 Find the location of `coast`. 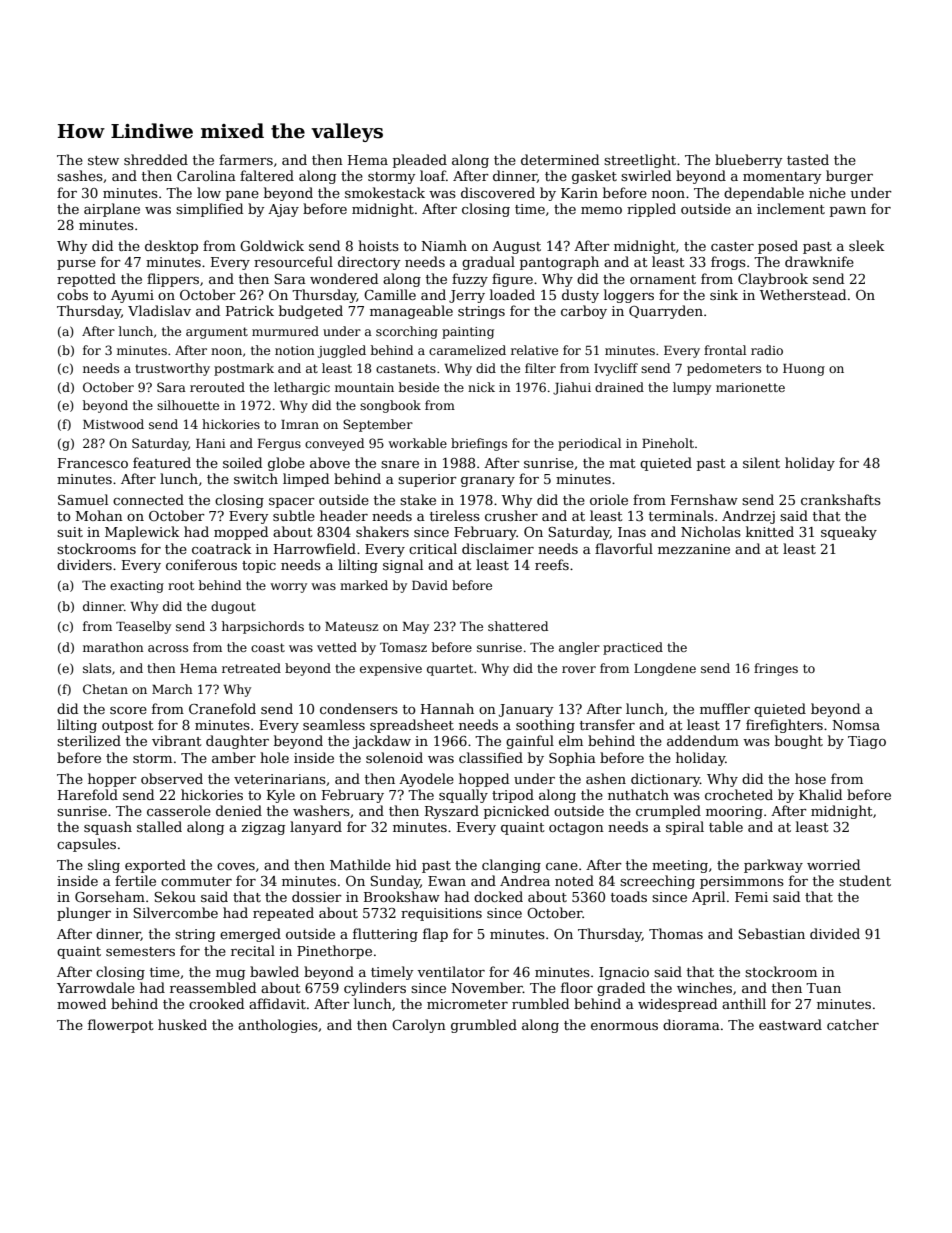

coast is located at coordinates (268, 647).
